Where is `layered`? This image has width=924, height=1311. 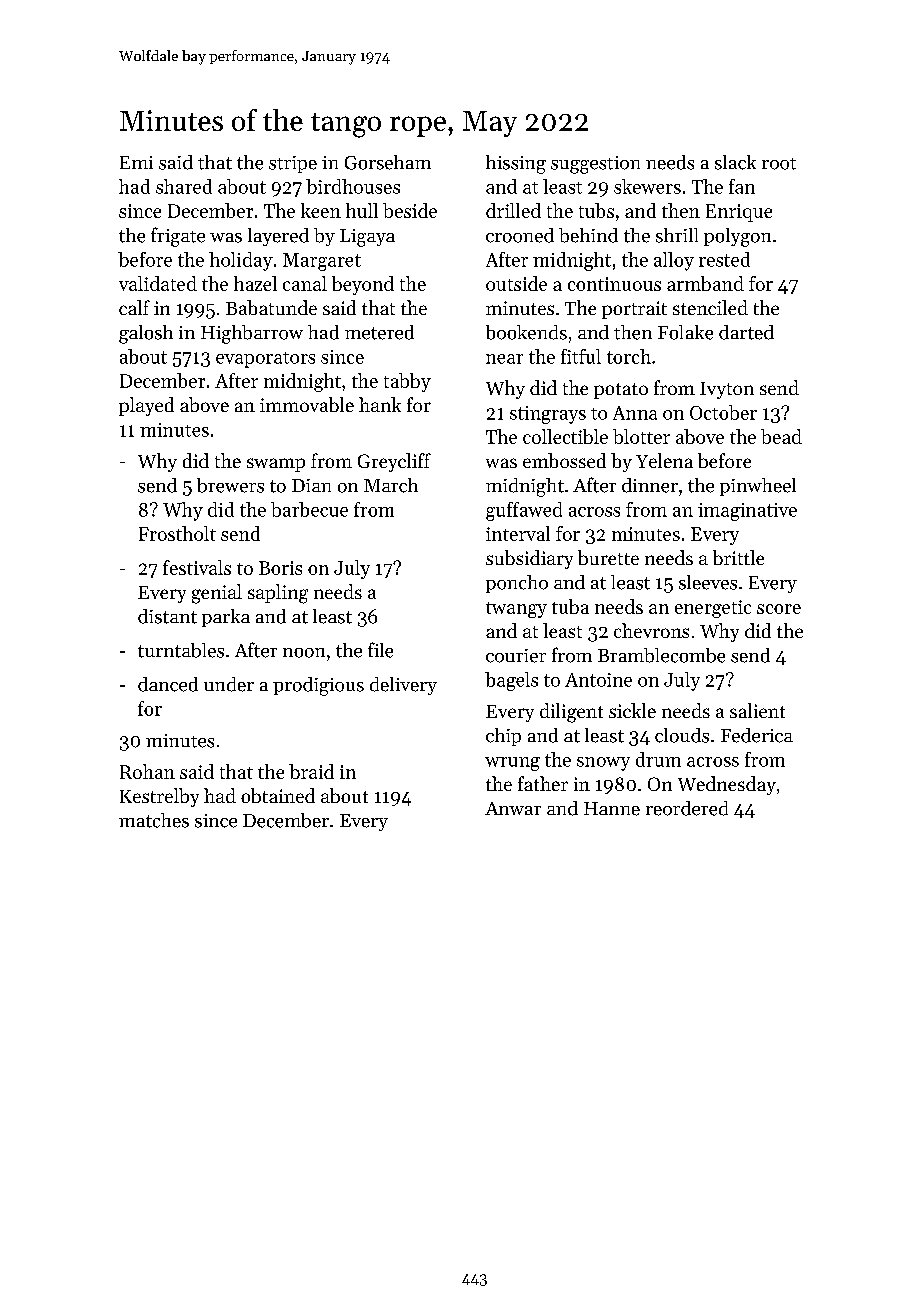
layered is located at coordinates (278, 237).
